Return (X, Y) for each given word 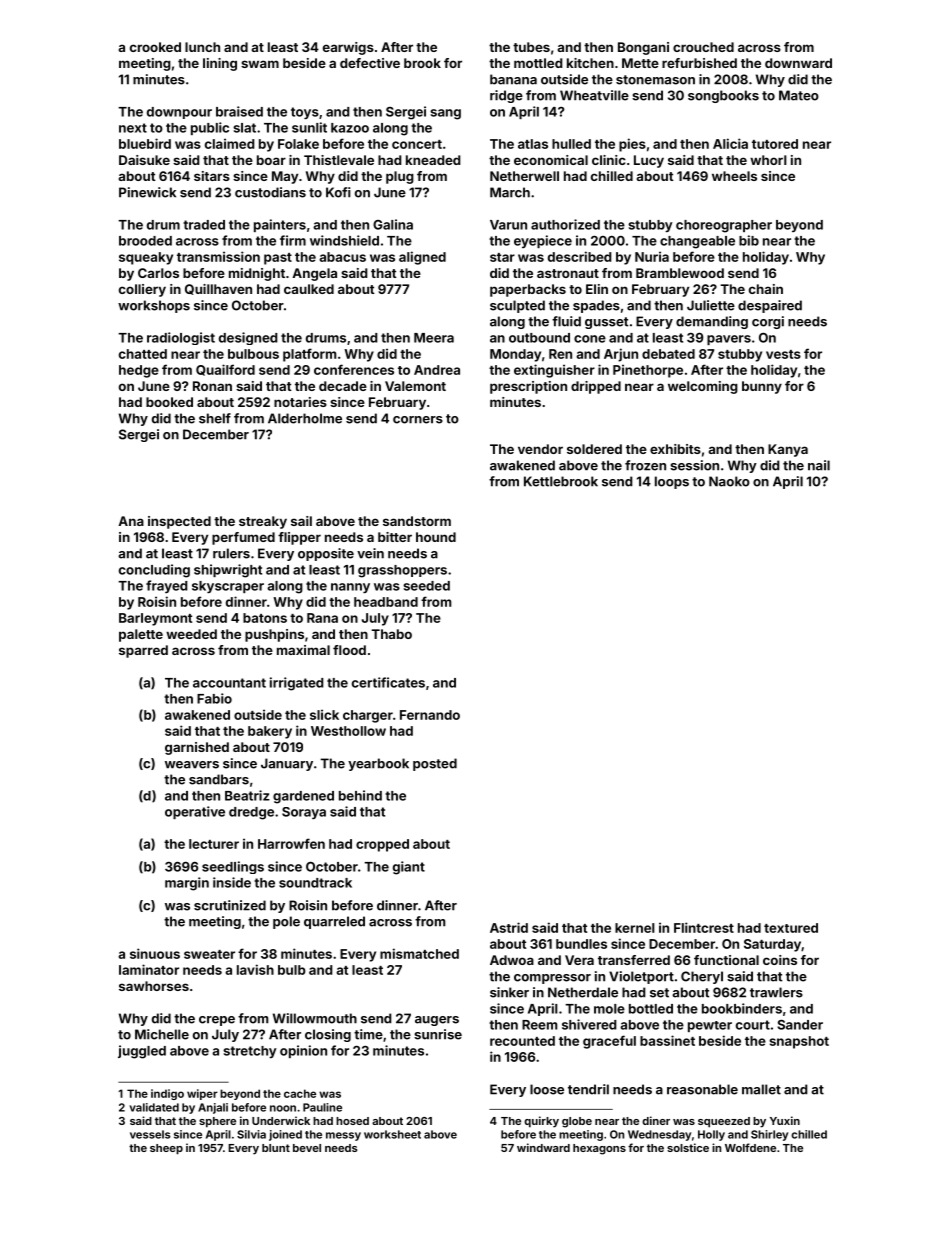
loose (547, 1089)
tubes (531, 47)
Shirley (769, 1135)
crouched (703, 47)
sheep (166, 1149)
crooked (155, 47)
